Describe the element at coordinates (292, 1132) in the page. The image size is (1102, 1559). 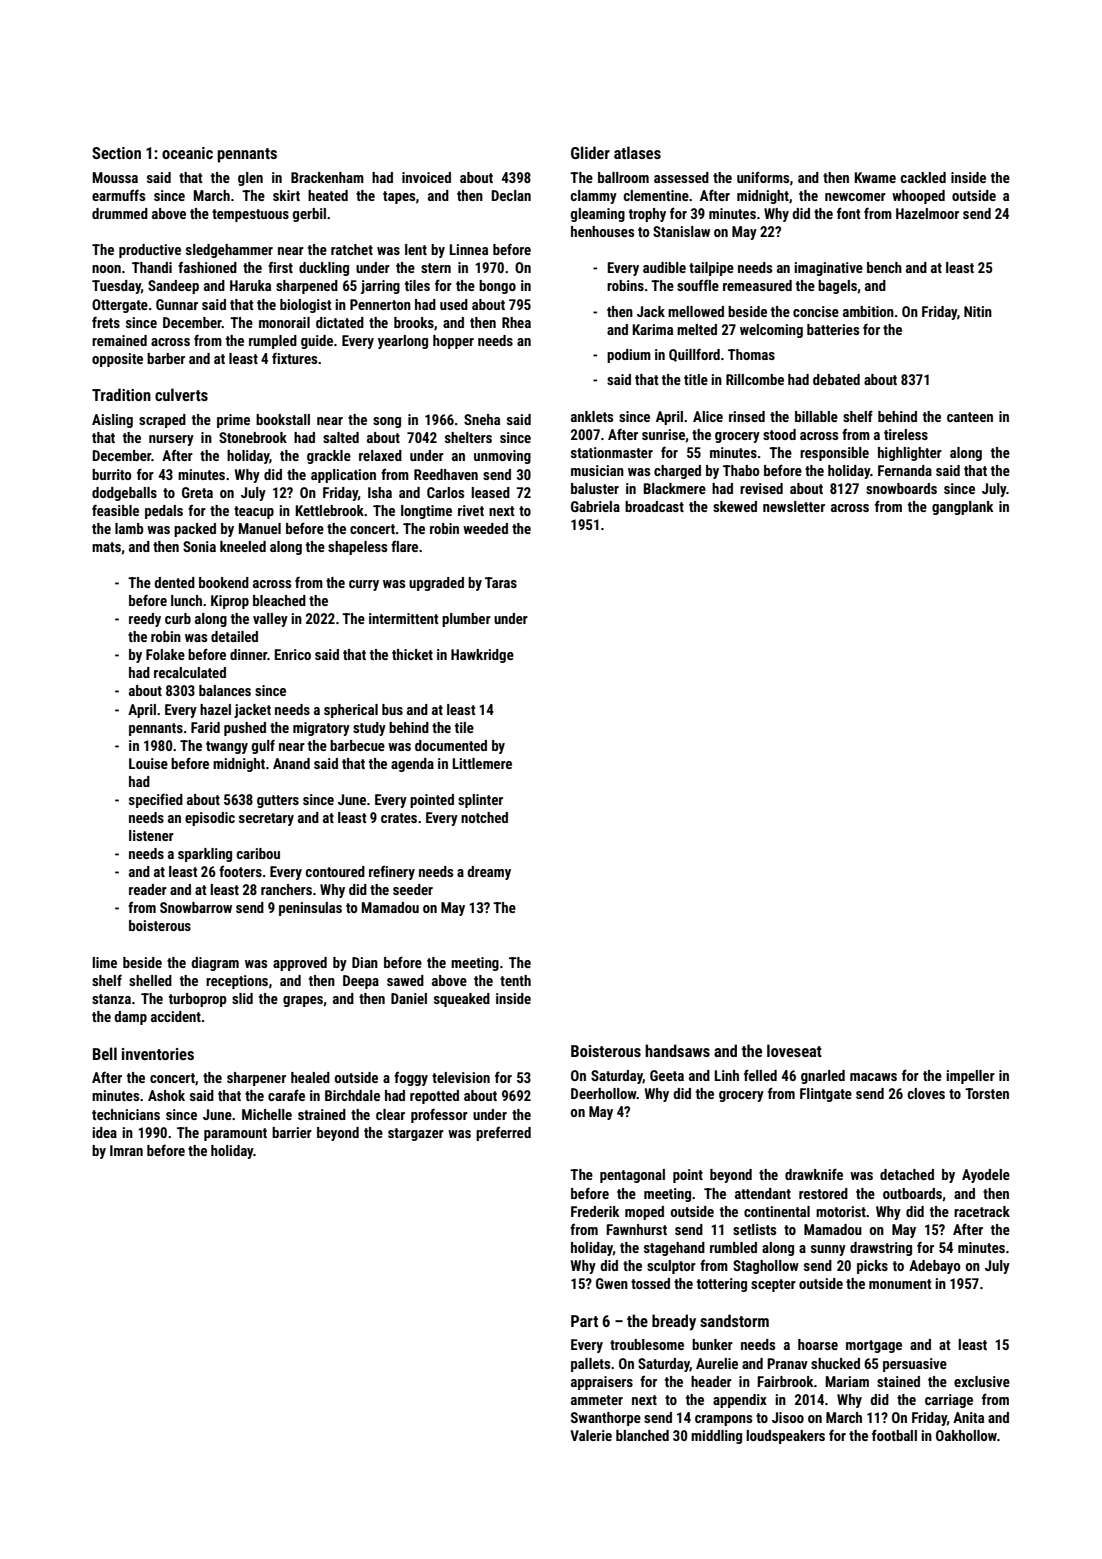
I see `barrier` at that location.
